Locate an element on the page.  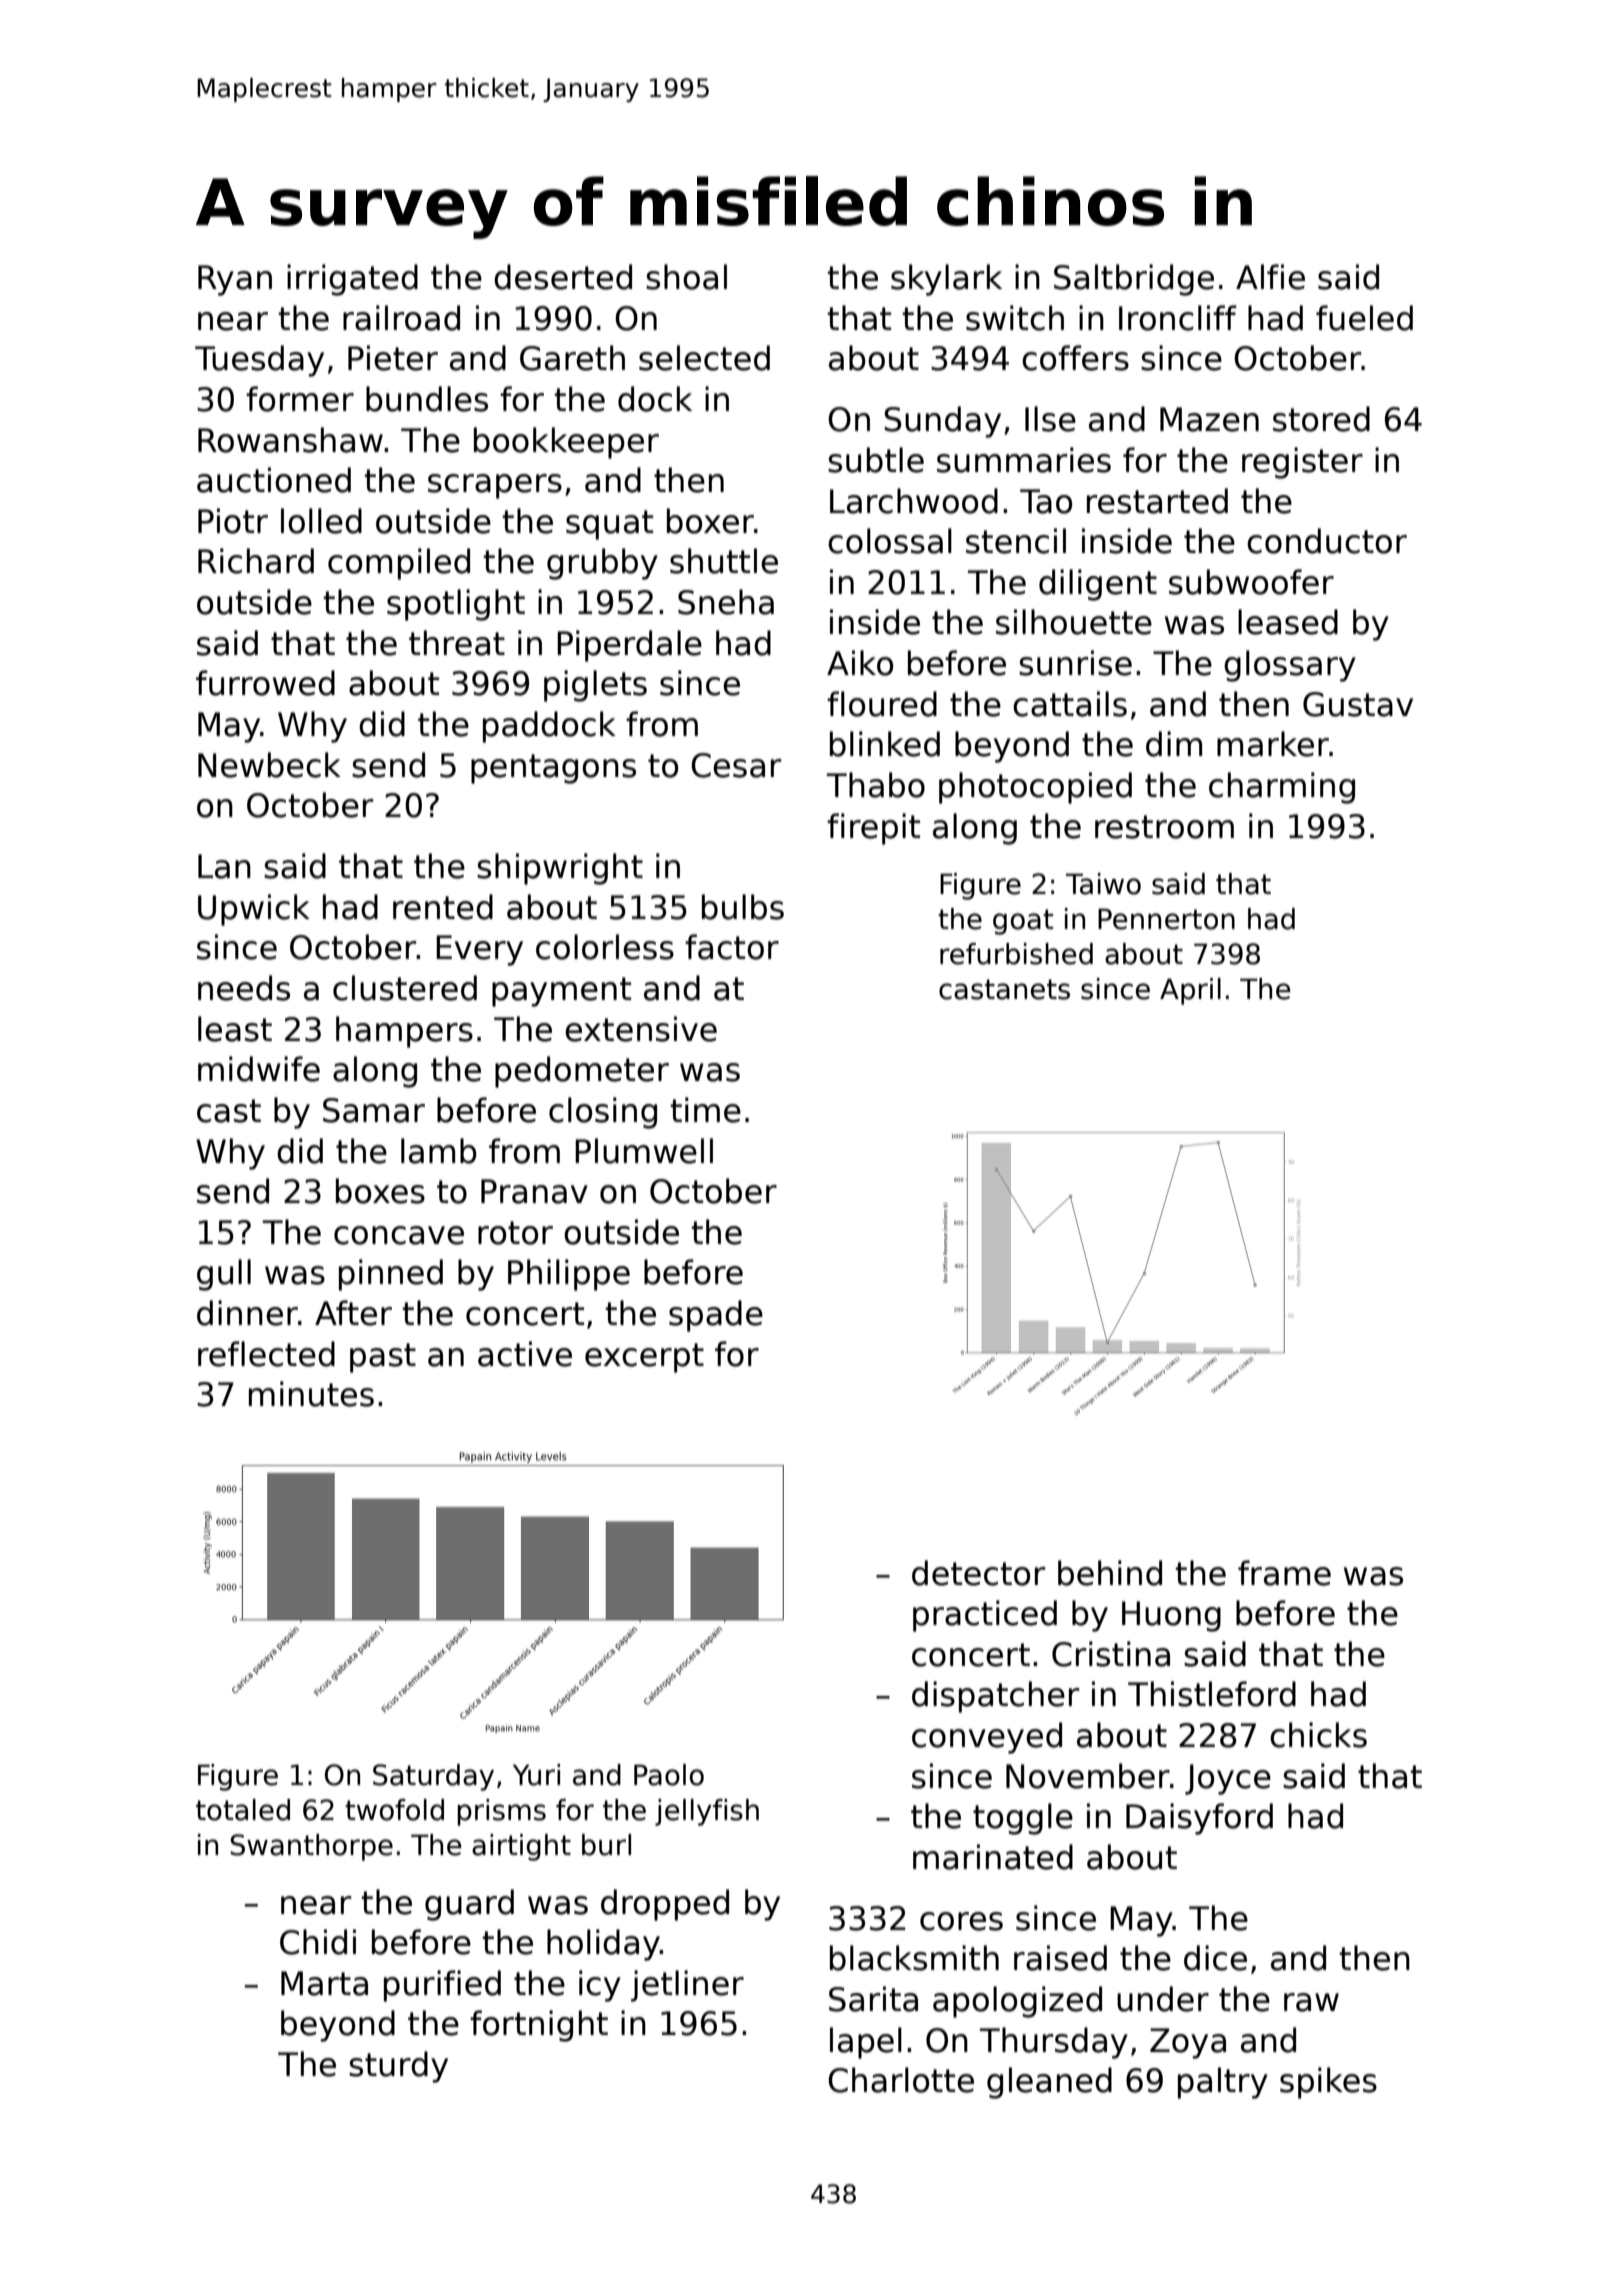
Mazen is located at coordinates (1209, 419).
